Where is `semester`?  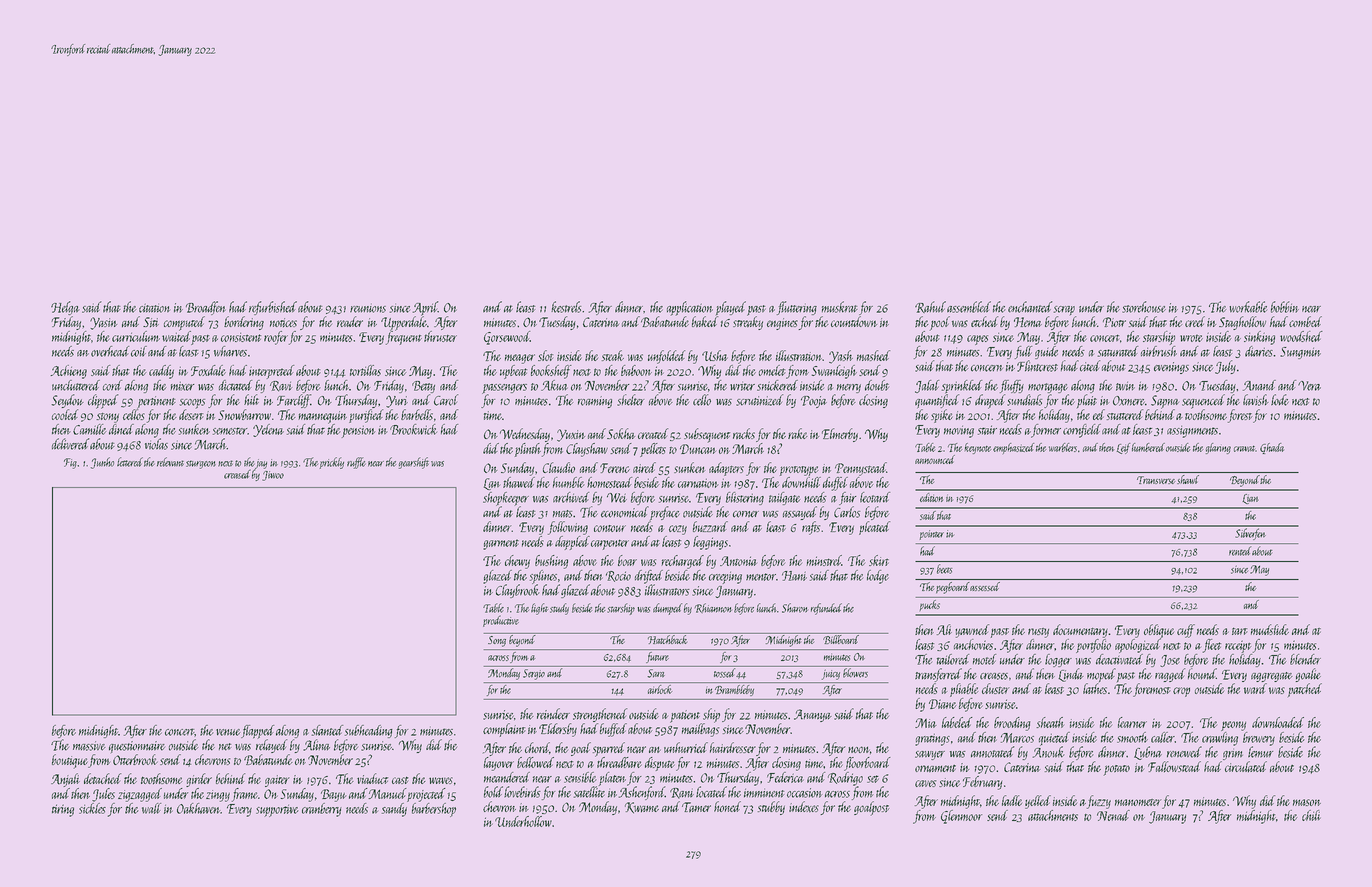
semester is located at coordinates (230, 431).
